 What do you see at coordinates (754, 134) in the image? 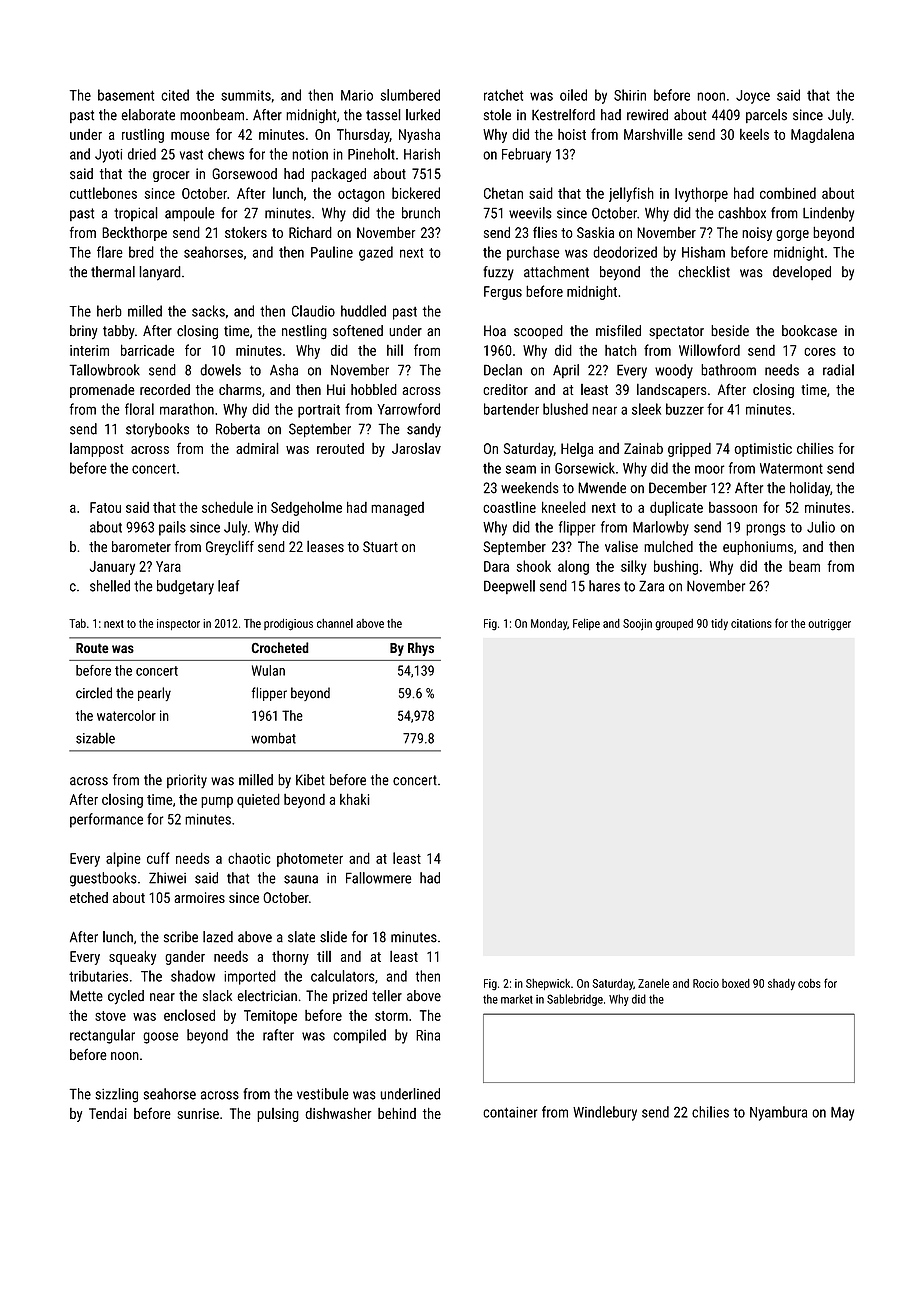
I see `keels` at bounding box center [754, 134].
